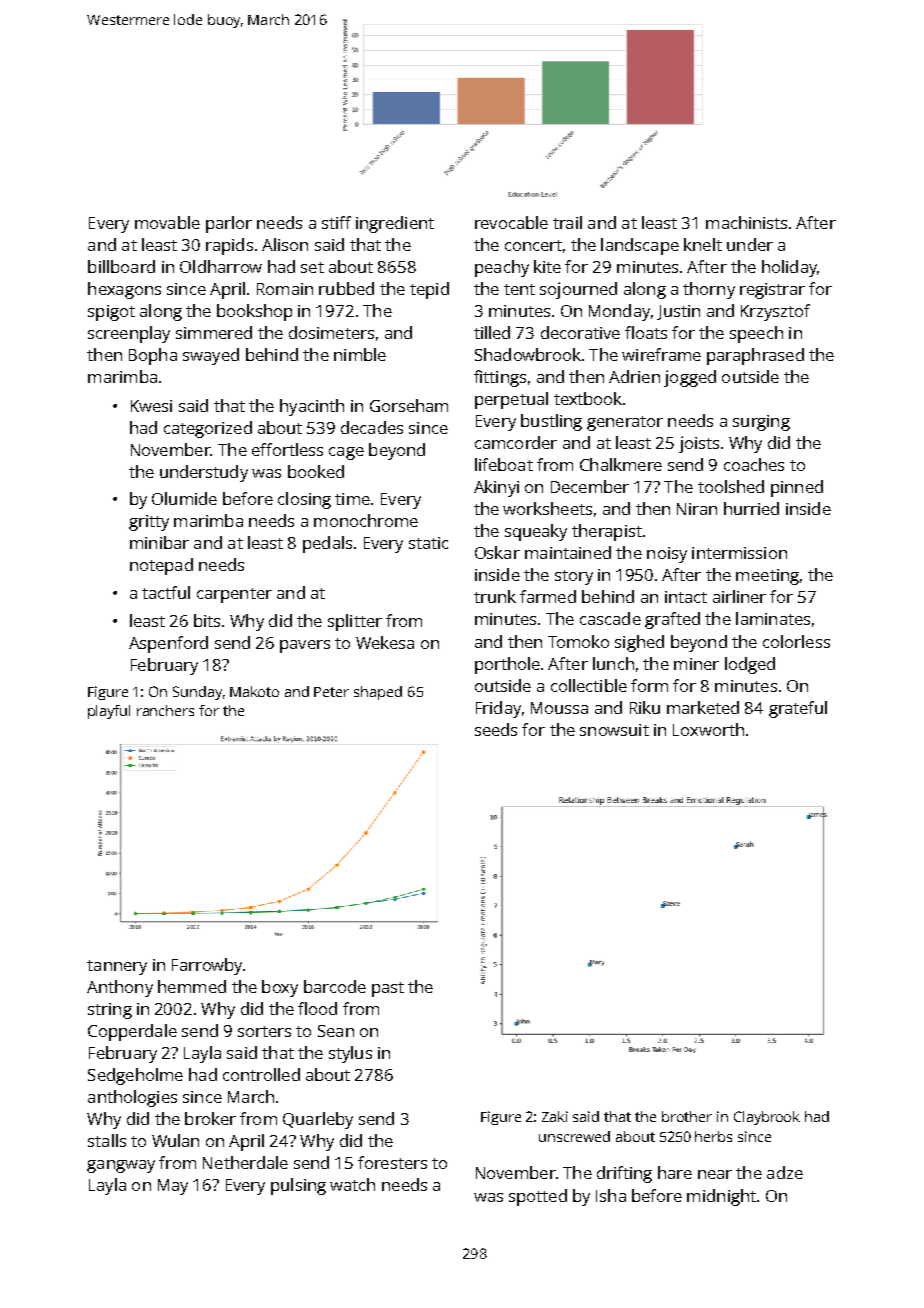  What do you see at coordinates (746, 222) in the image?
I see `machinists` at bounding box center [746, 222].
